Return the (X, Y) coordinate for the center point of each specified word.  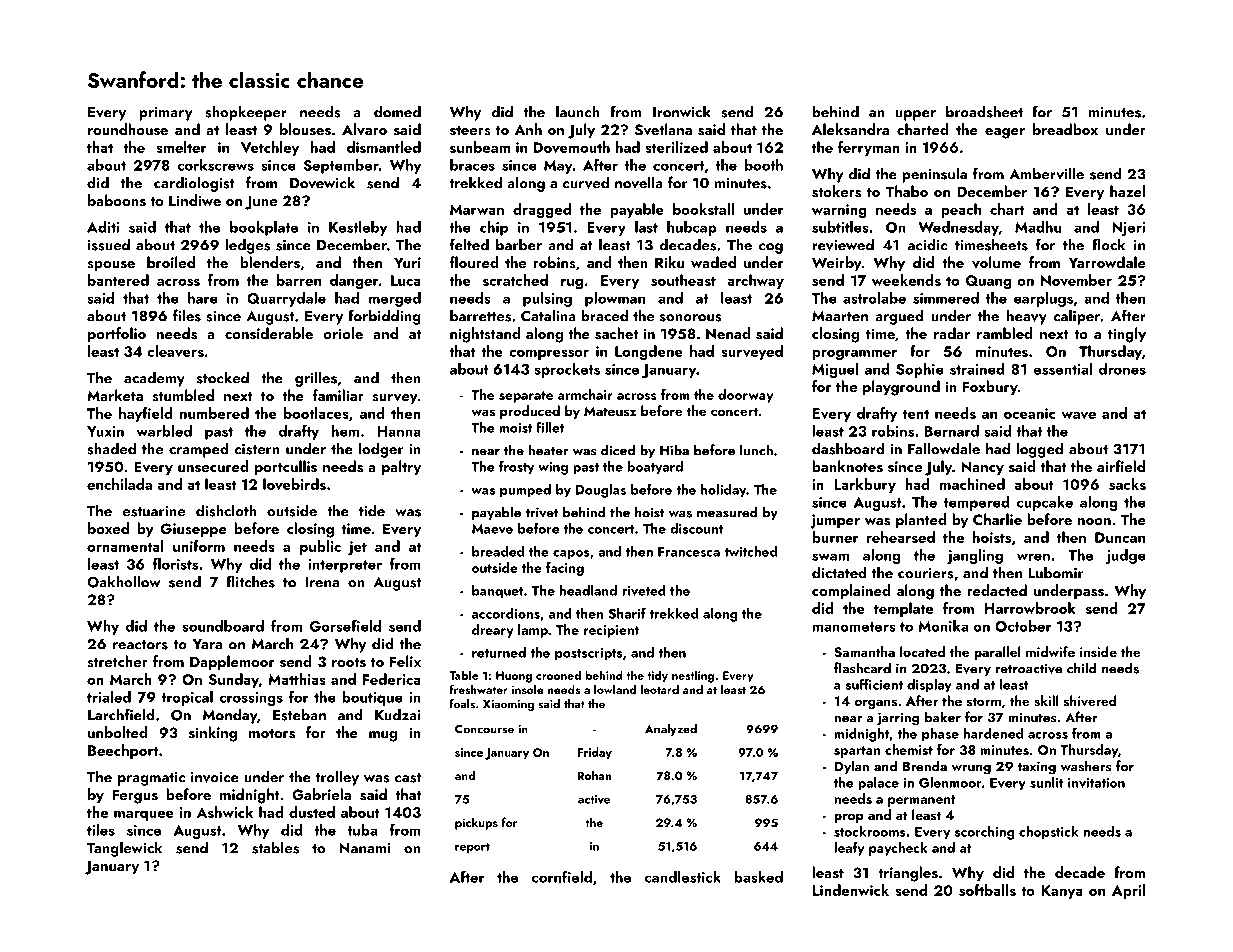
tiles (101, 830)
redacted (997, 590)
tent (916, 414)
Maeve (492, 529)
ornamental (125, 546)
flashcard (862, 668)
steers (470, 131)
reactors (140, 645)
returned (499, 652)
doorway (745, 396)
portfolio (117, 335)
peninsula (934, 175)
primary (166, 114)
